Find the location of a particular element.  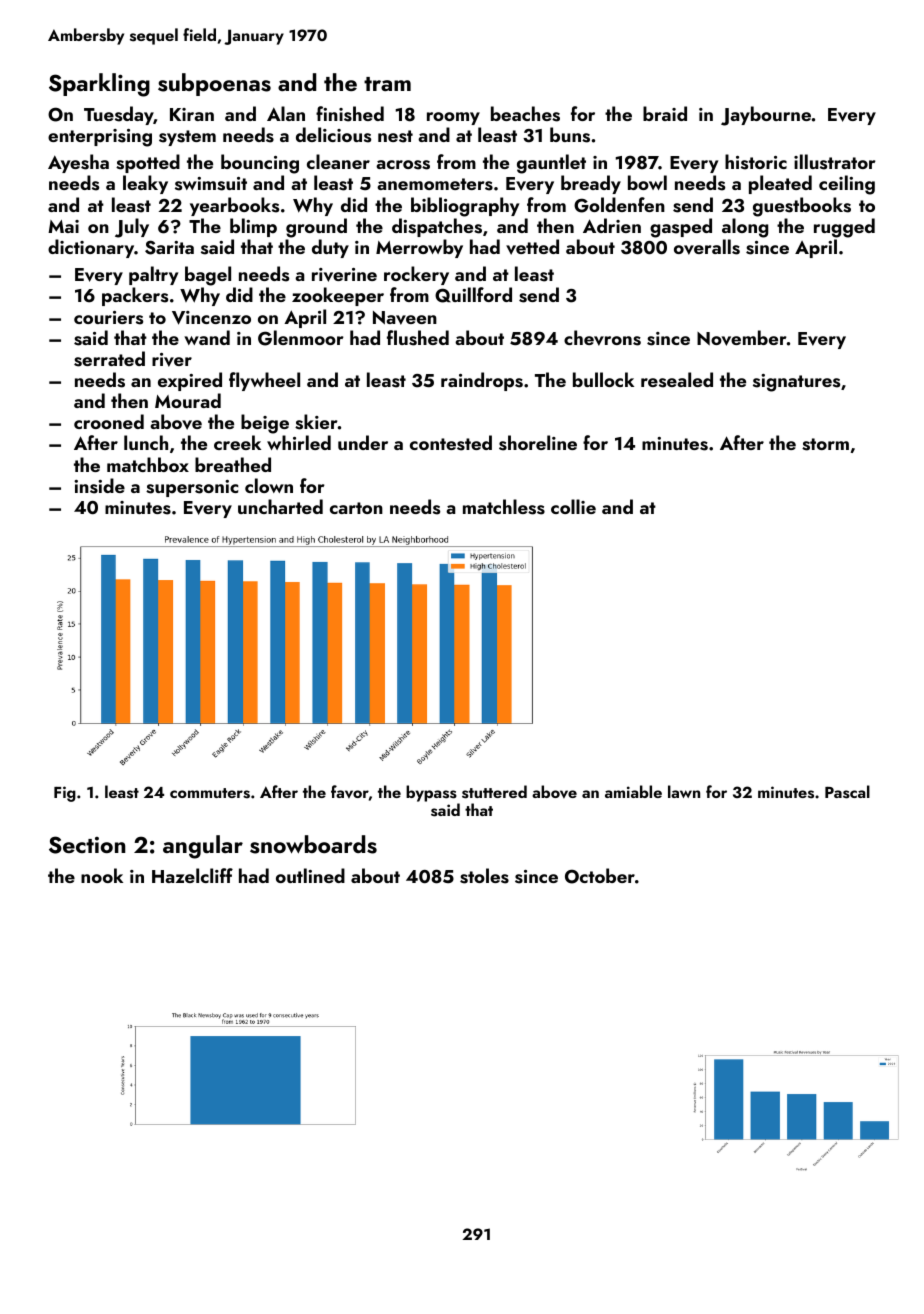

carton is located at coordinates (356, 508).
